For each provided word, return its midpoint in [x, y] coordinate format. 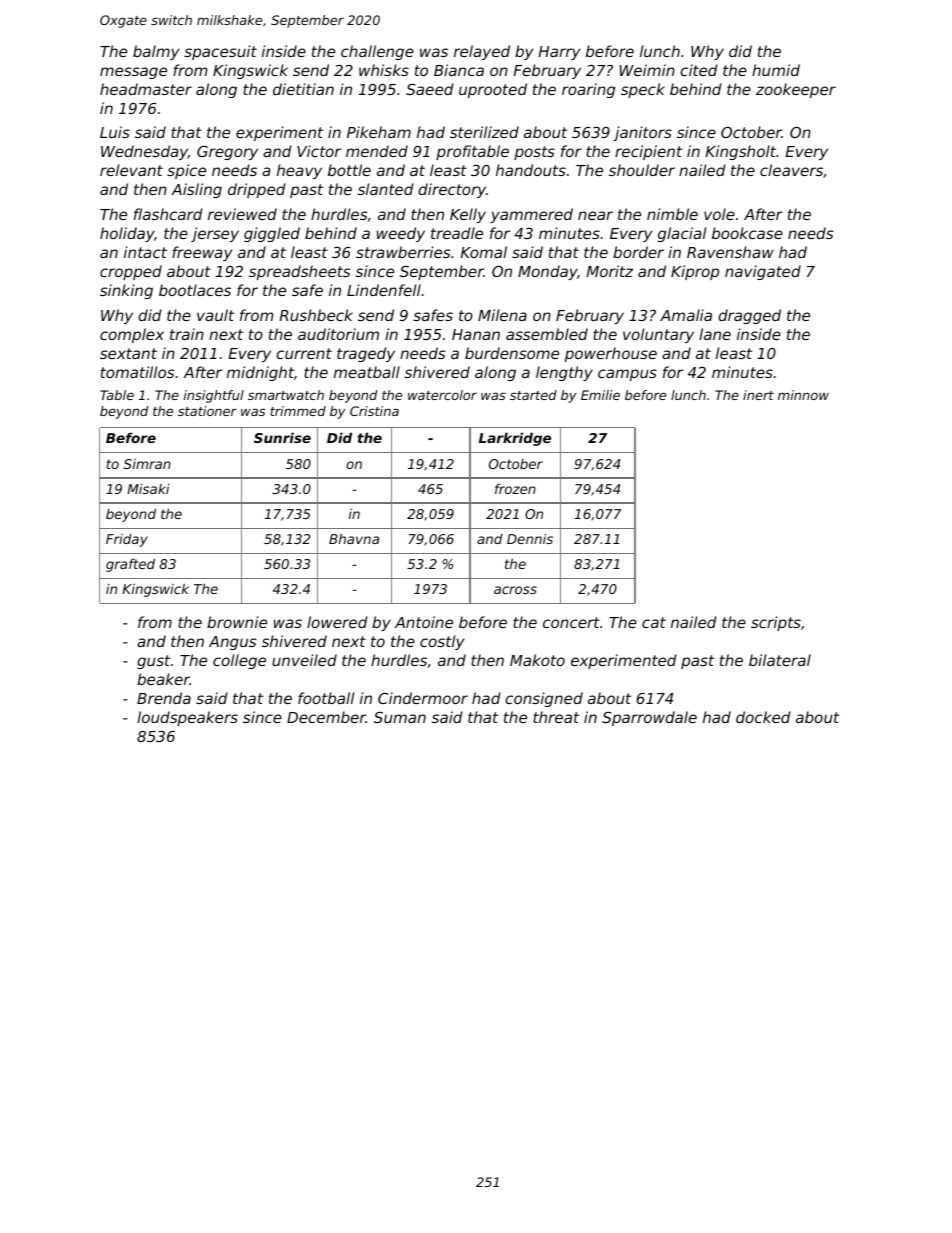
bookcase [747, 233]
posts [534, 153]
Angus [232, 643]
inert [758, 395]
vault [215, 315]
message [133, 73]
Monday [547, 272]
